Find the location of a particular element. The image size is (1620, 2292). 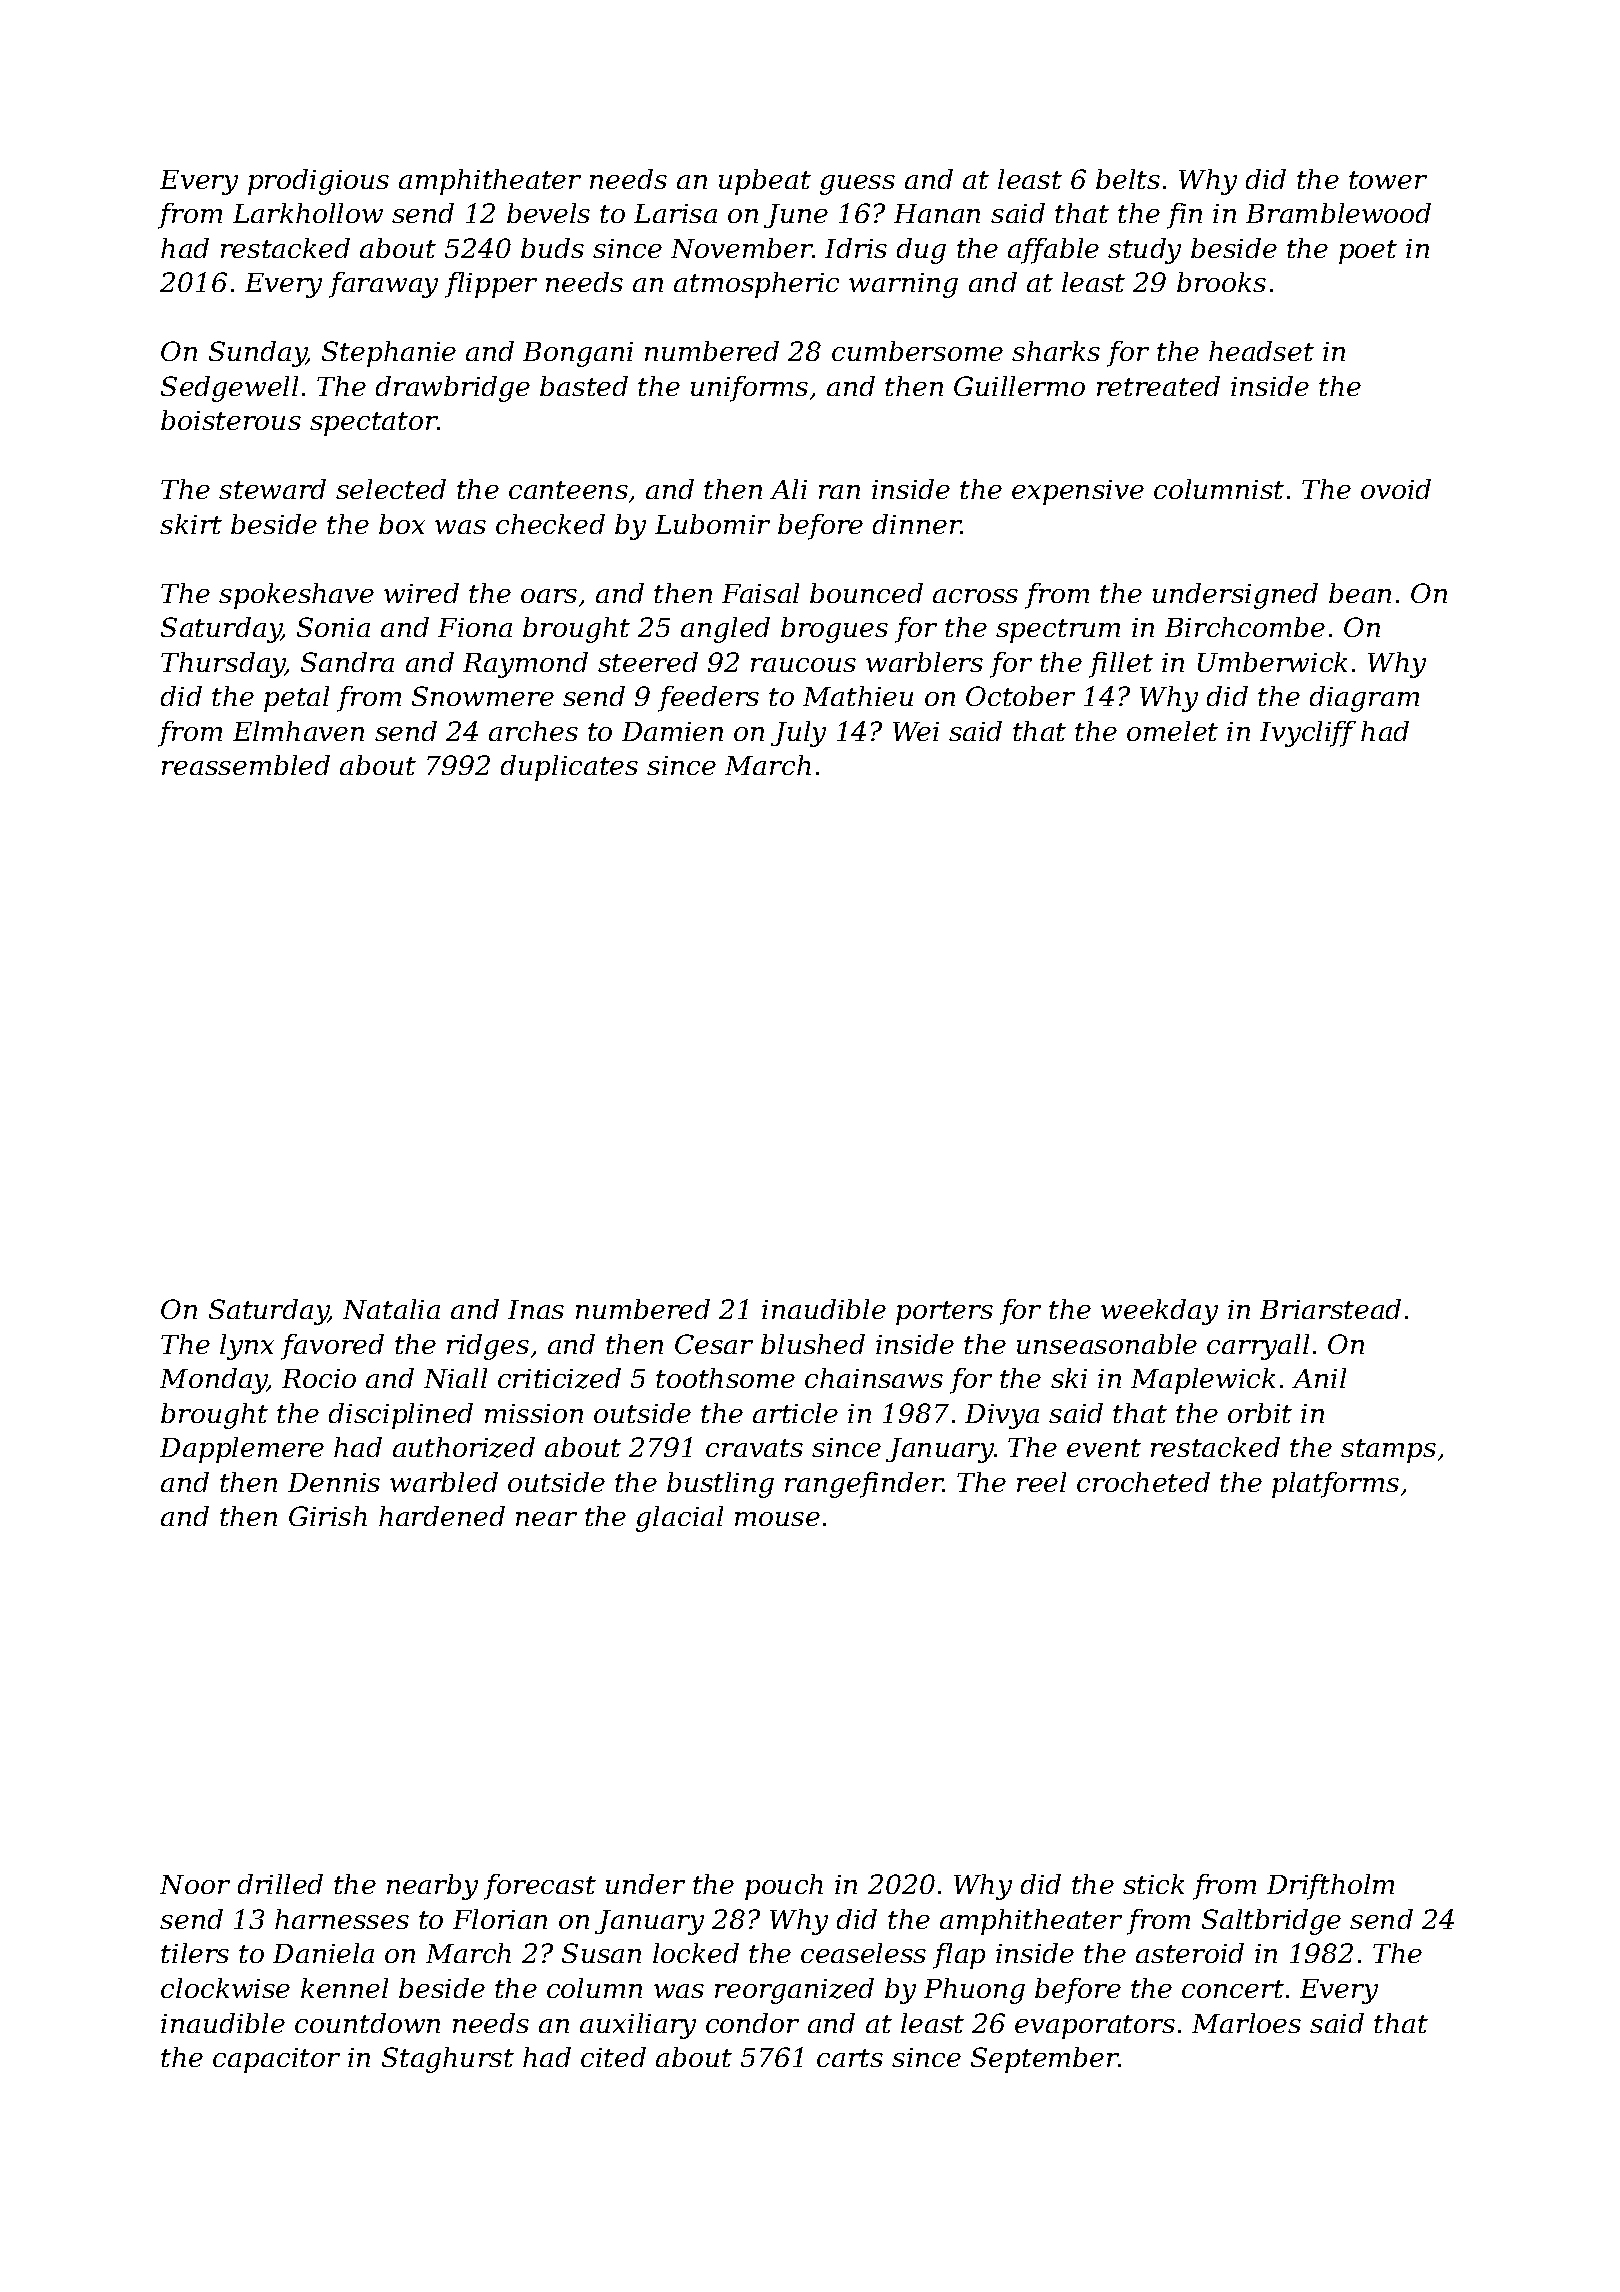

weekday is located at coordinates (1159, 1312).
